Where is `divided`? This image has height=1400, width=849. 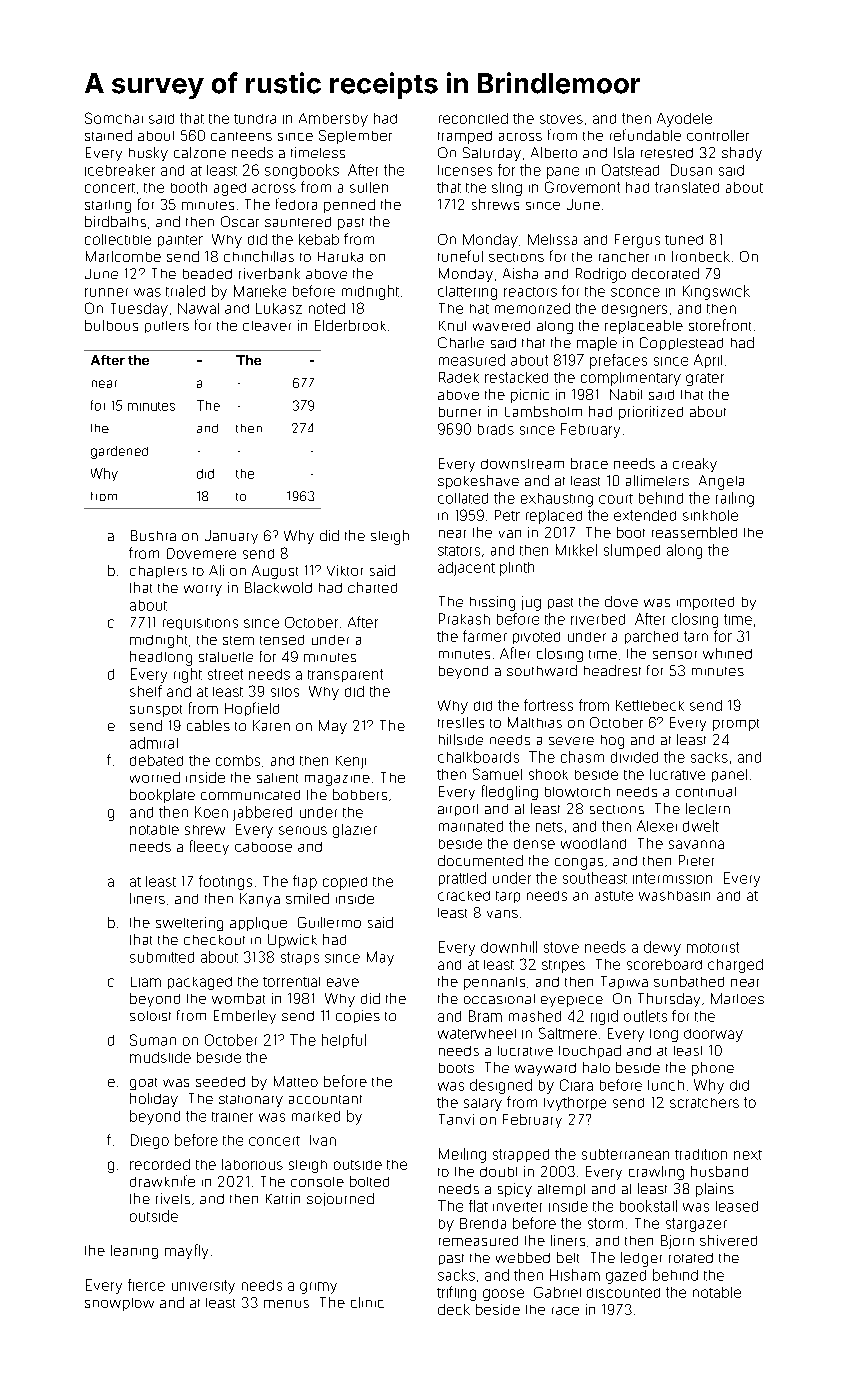 divided is located at coordinates (634, 757).
